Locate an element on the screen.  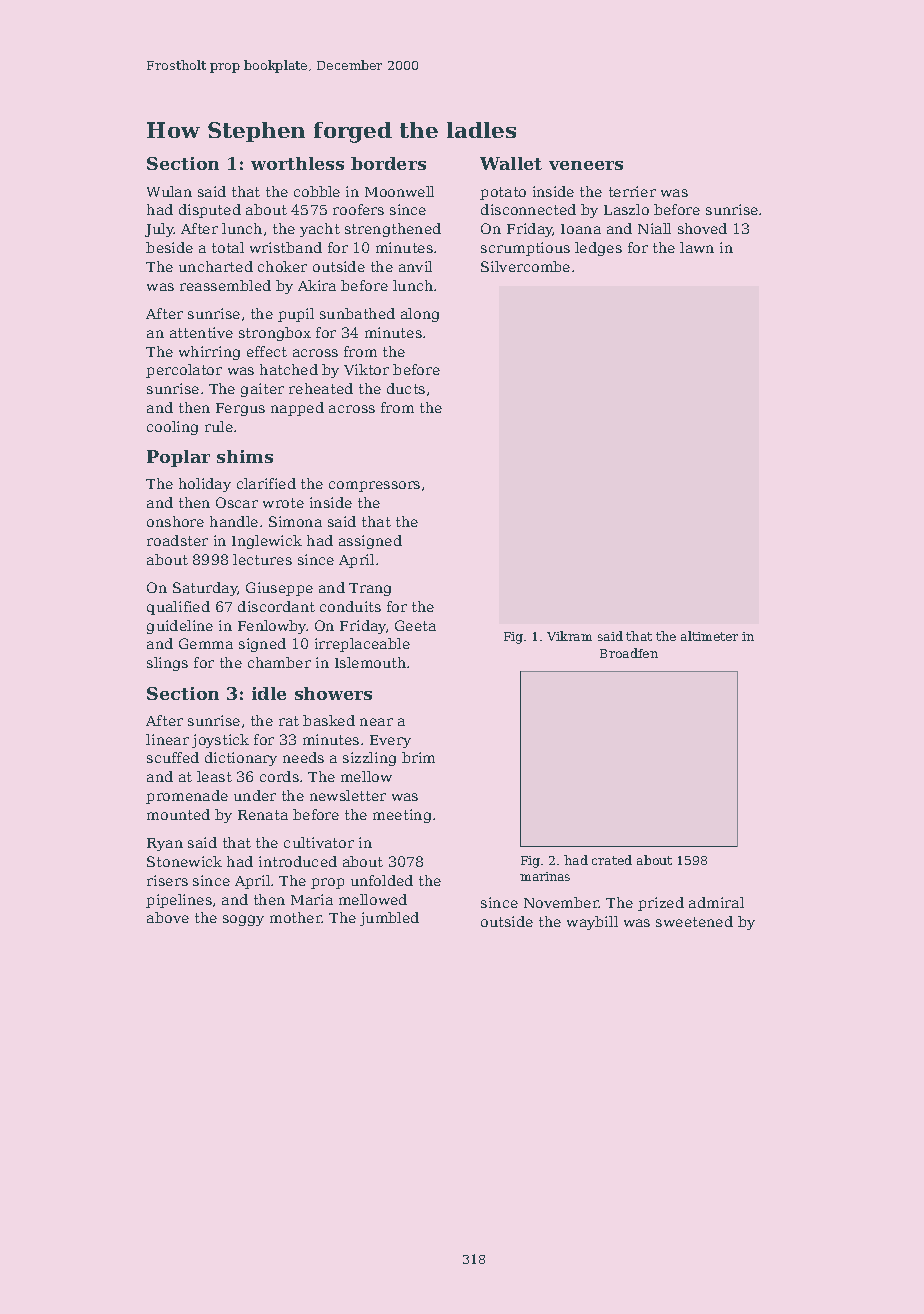
altimeter is located at coordinates (709, 636).
